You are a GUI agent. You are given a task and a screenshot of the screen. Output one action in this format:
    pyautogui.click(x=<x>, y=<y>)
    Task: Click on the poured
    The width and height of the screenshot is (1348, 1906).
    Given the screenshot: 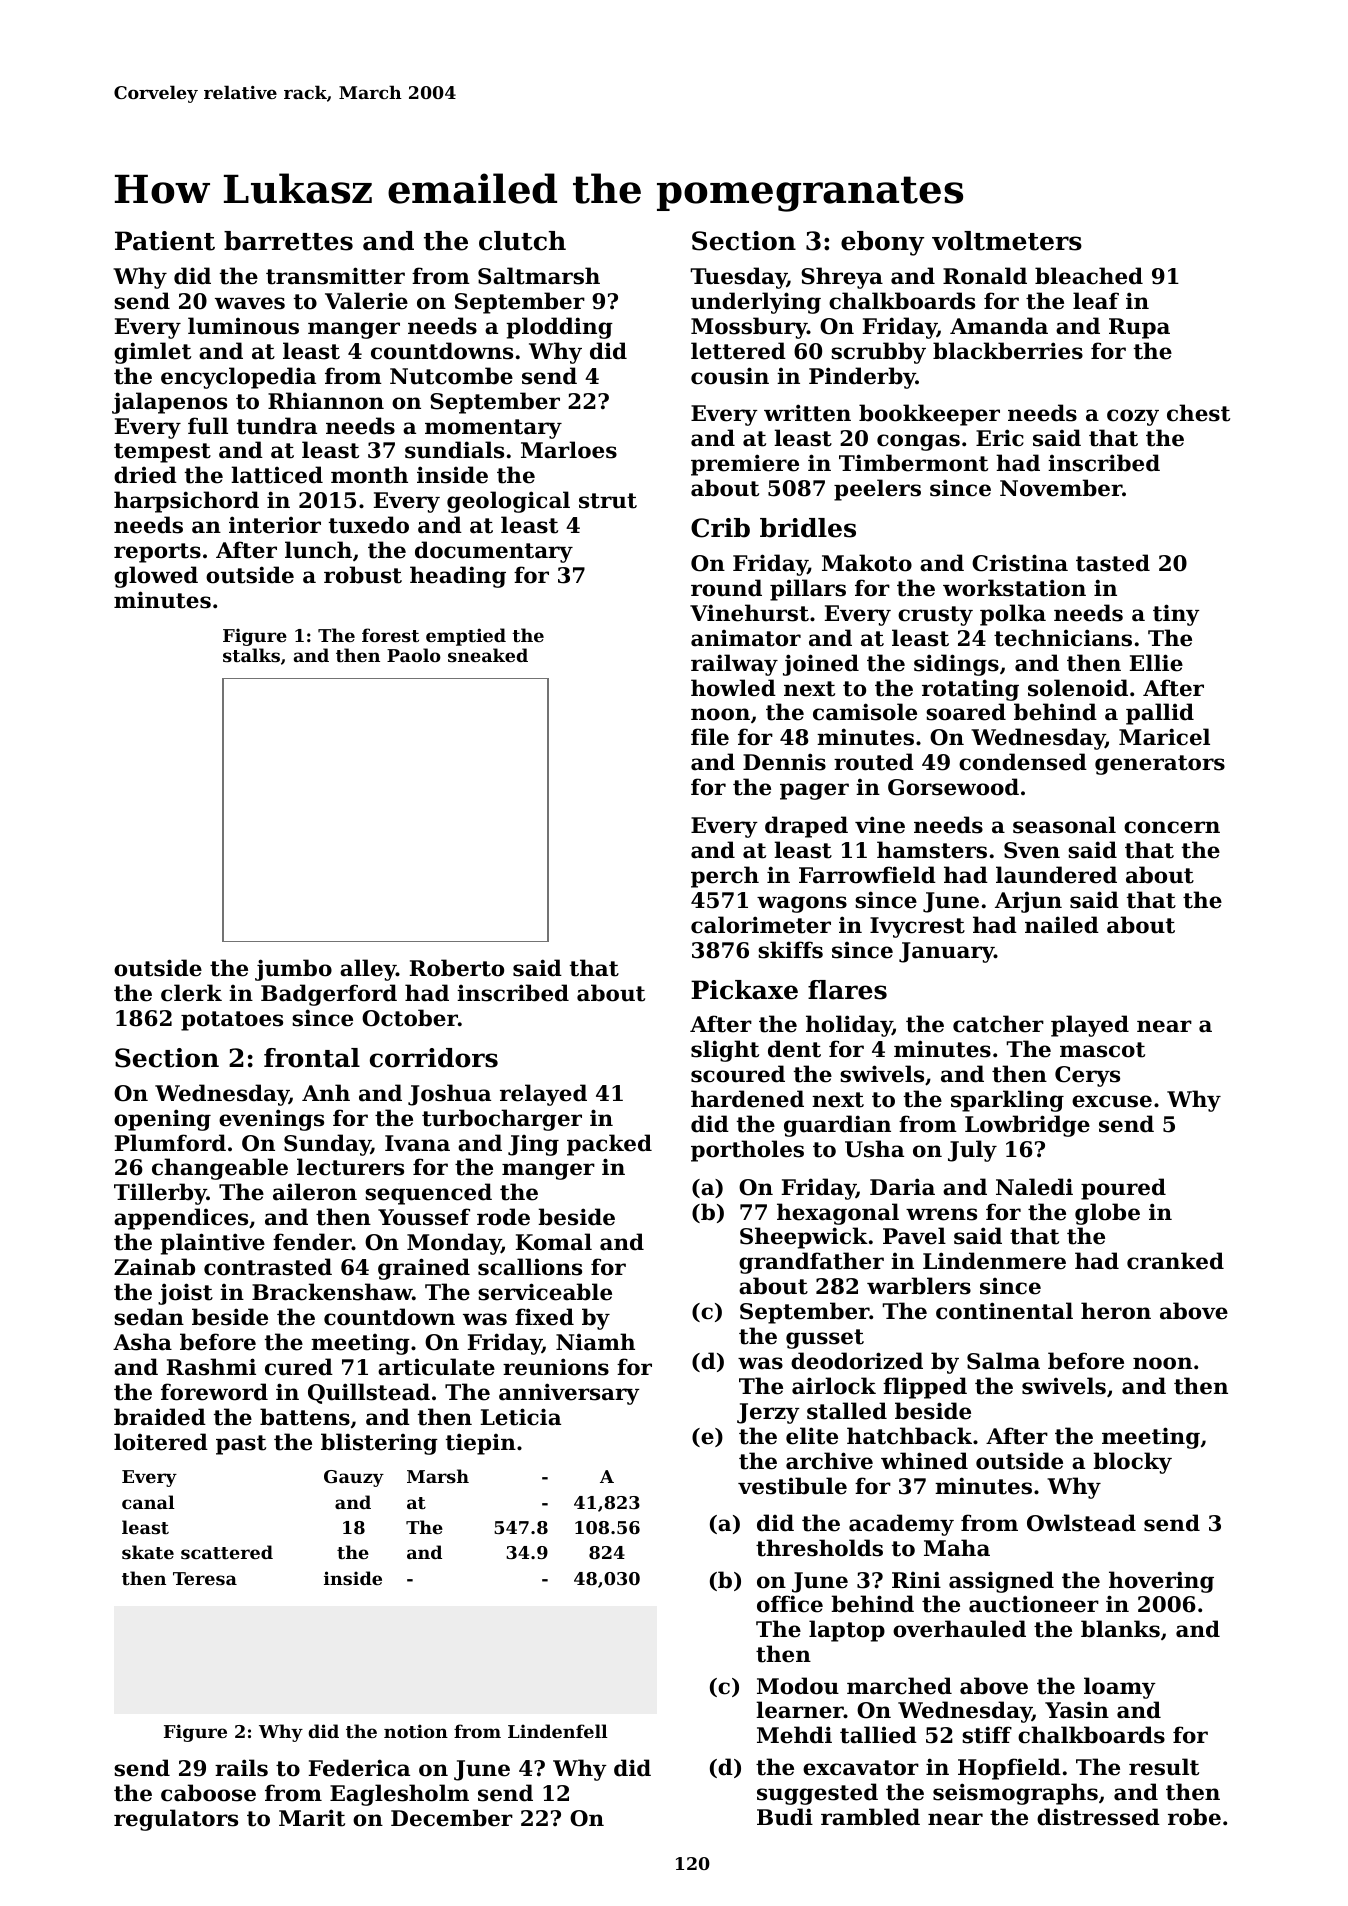 What is the action you would take?
    pyautogui.click(x=1123, y=1189)
